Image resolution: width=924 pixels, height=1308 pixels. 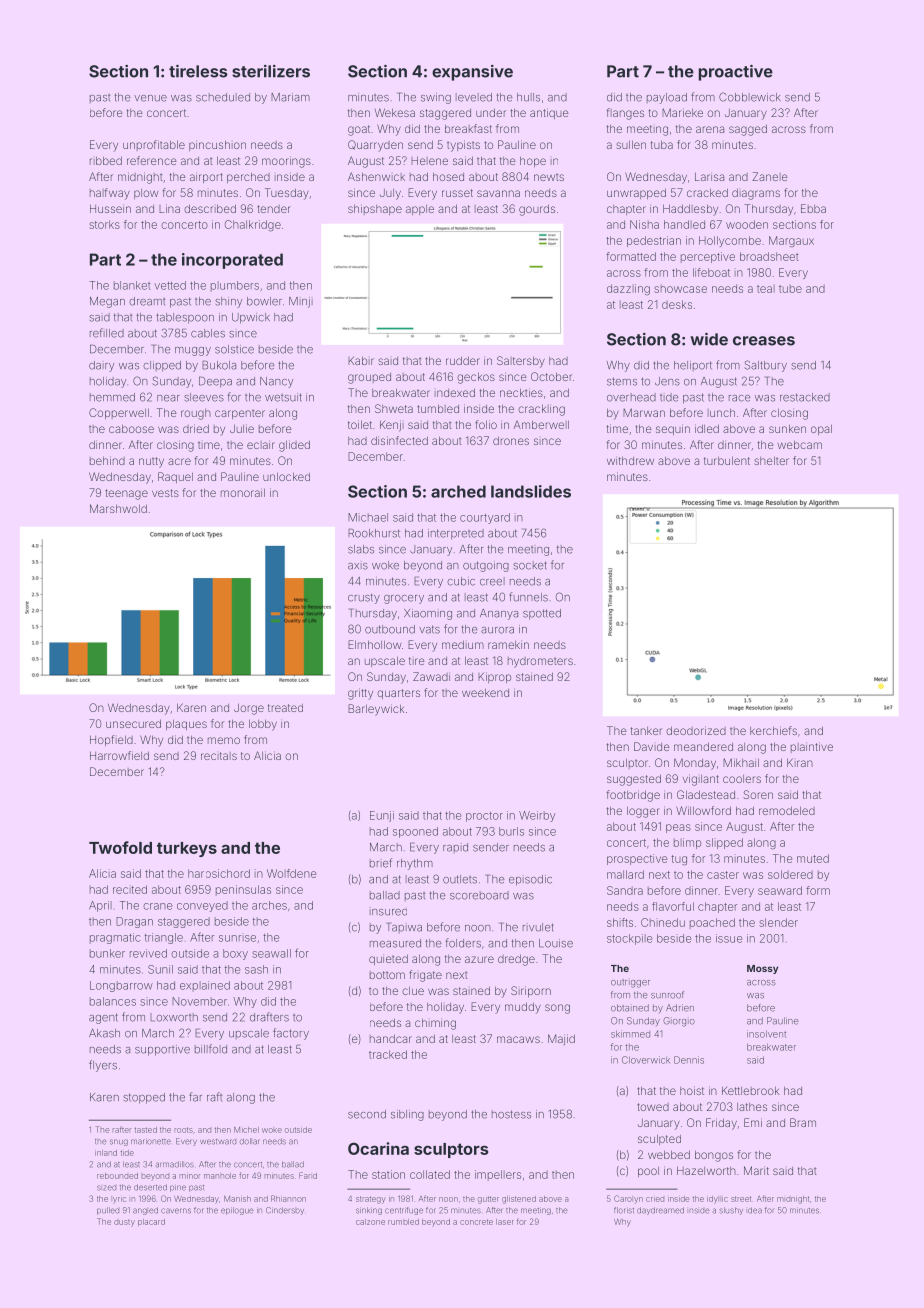 What do you see at coordinates (771, 460) in the screenshot?
I see `shelter` at bounding box center [771, 460].
